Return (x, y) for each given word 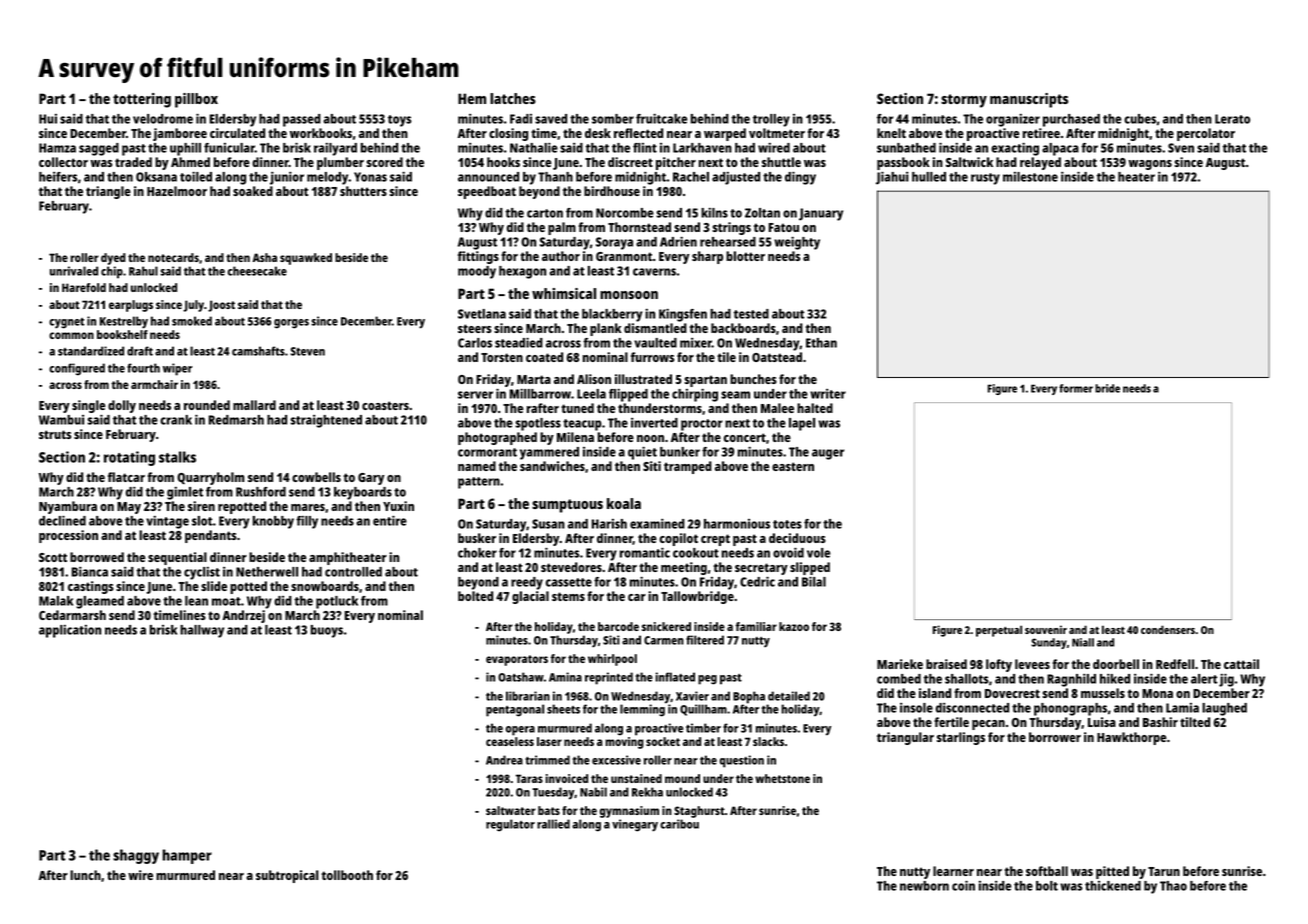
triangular (905, 738)
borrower (1055, 737)
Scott (53, 557)
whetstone (782, 778)
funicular (229, 148)
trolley (771, 120)
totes (787, 524)
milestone (1030, 177)
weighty (797, 243)
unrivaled (74, 271)
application (70, 631)
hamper (187, 856)
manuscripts (1029, 100)
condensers (1168, 629)
